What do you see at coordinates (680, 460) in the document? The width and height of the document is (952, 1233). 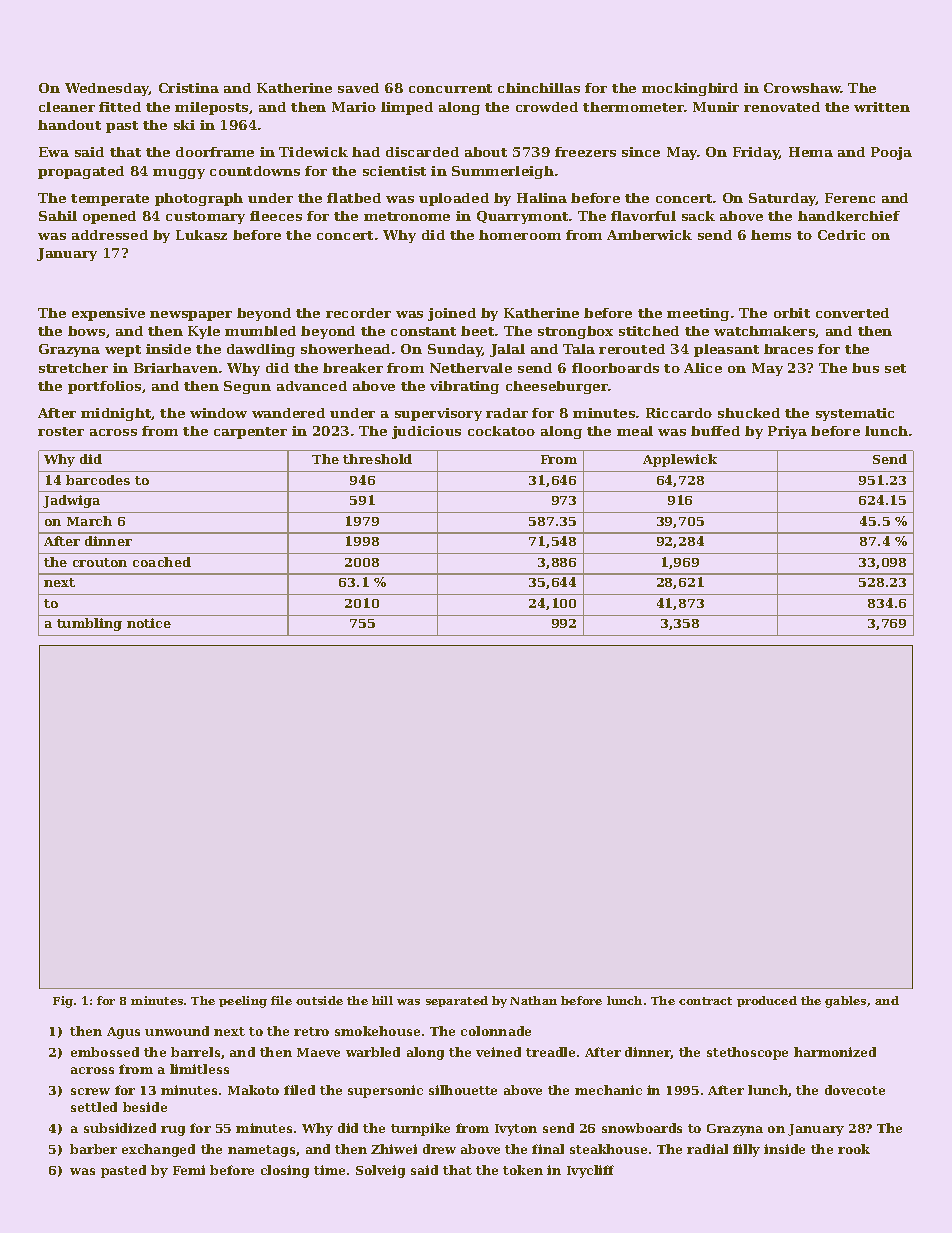 I see `Applewick` at bounding box center [680, 460].
